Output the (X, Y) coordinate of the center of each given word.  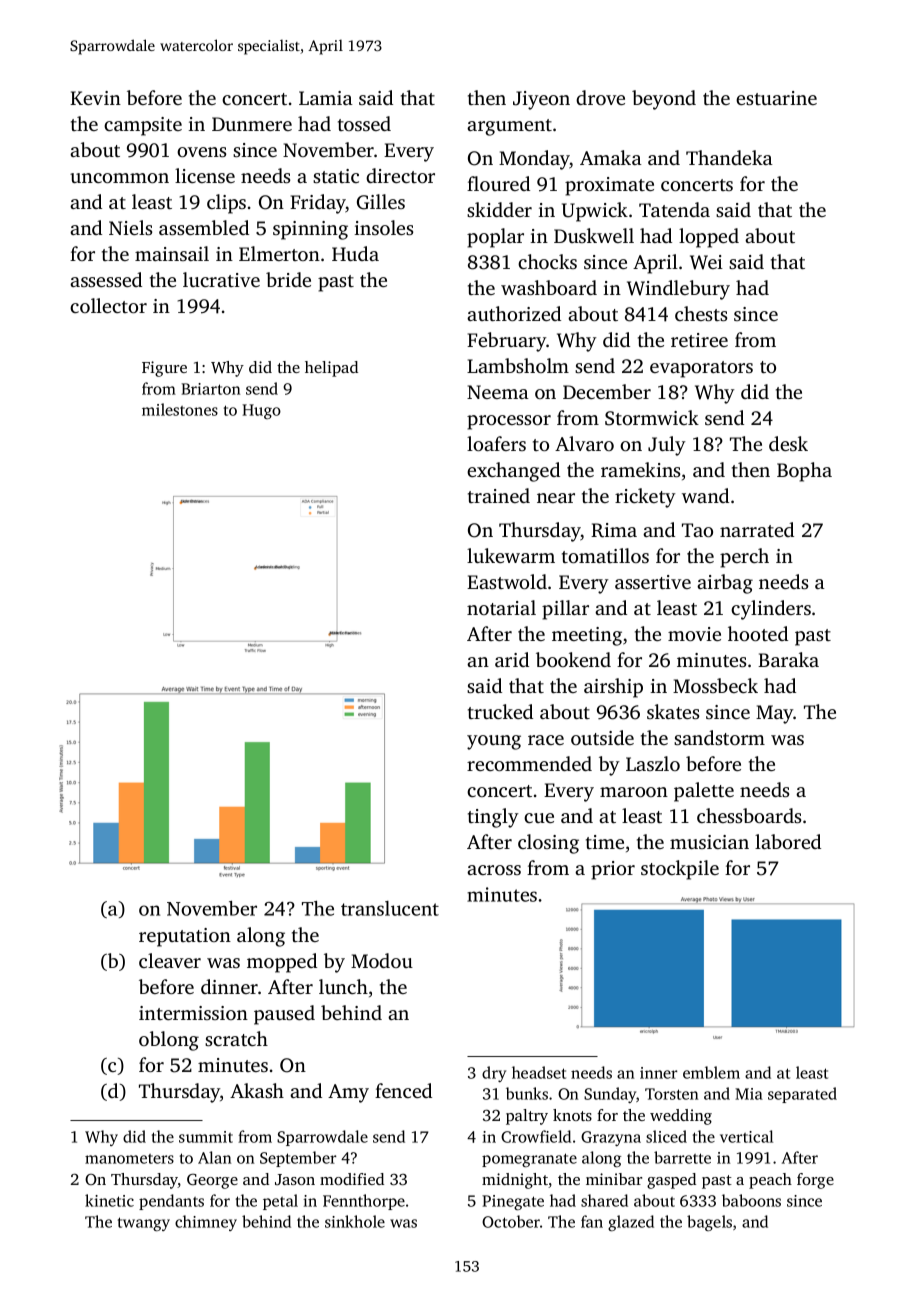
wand (705, 495)
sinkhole (355, 1221)
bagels (709, 1223)
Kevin (95, 98)
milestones (180, 409)
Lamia (326, 98)
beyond (664, 100)
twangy (144, 1224)
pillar (565, 610)
